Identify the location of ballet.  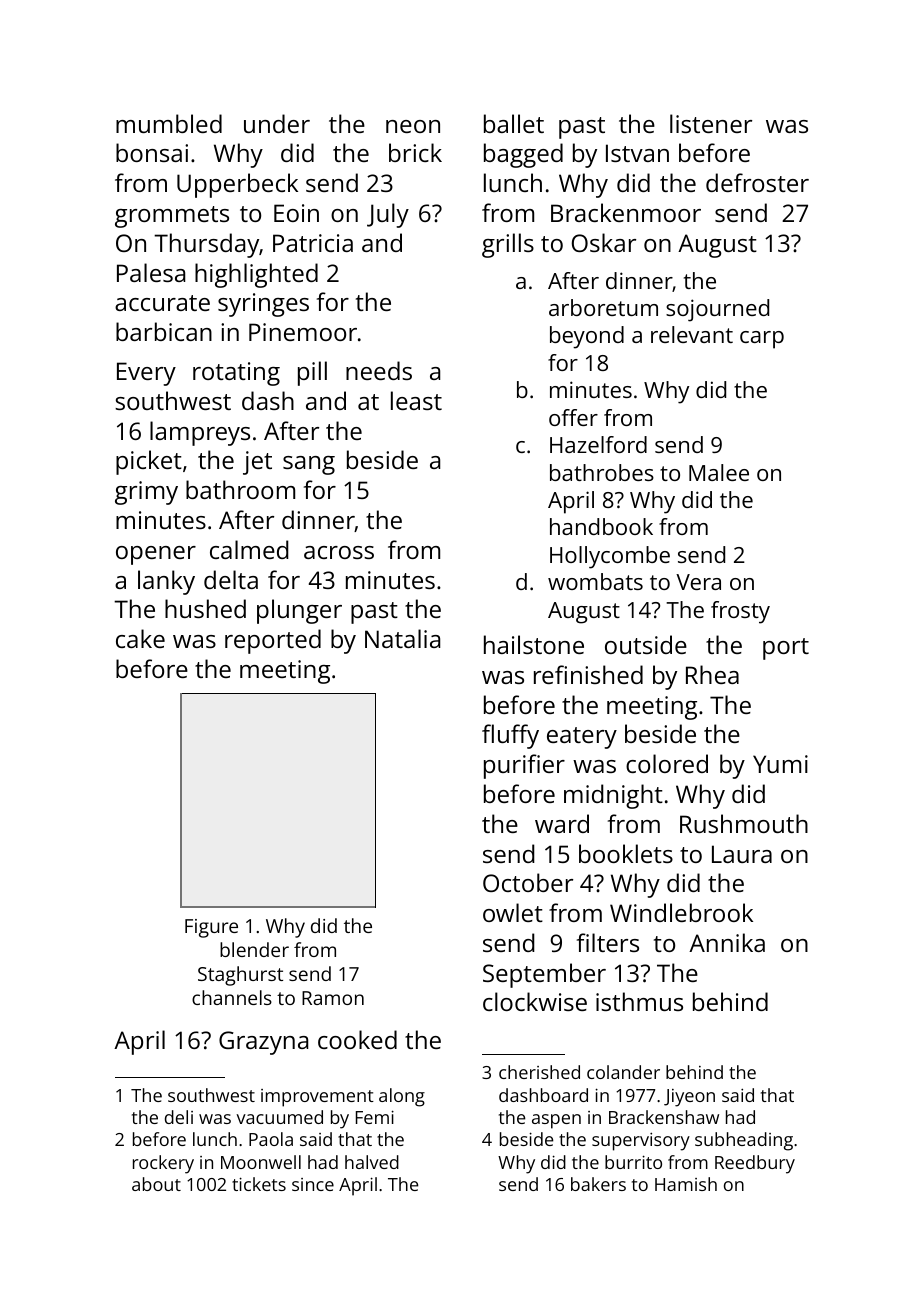
(514, 123).
